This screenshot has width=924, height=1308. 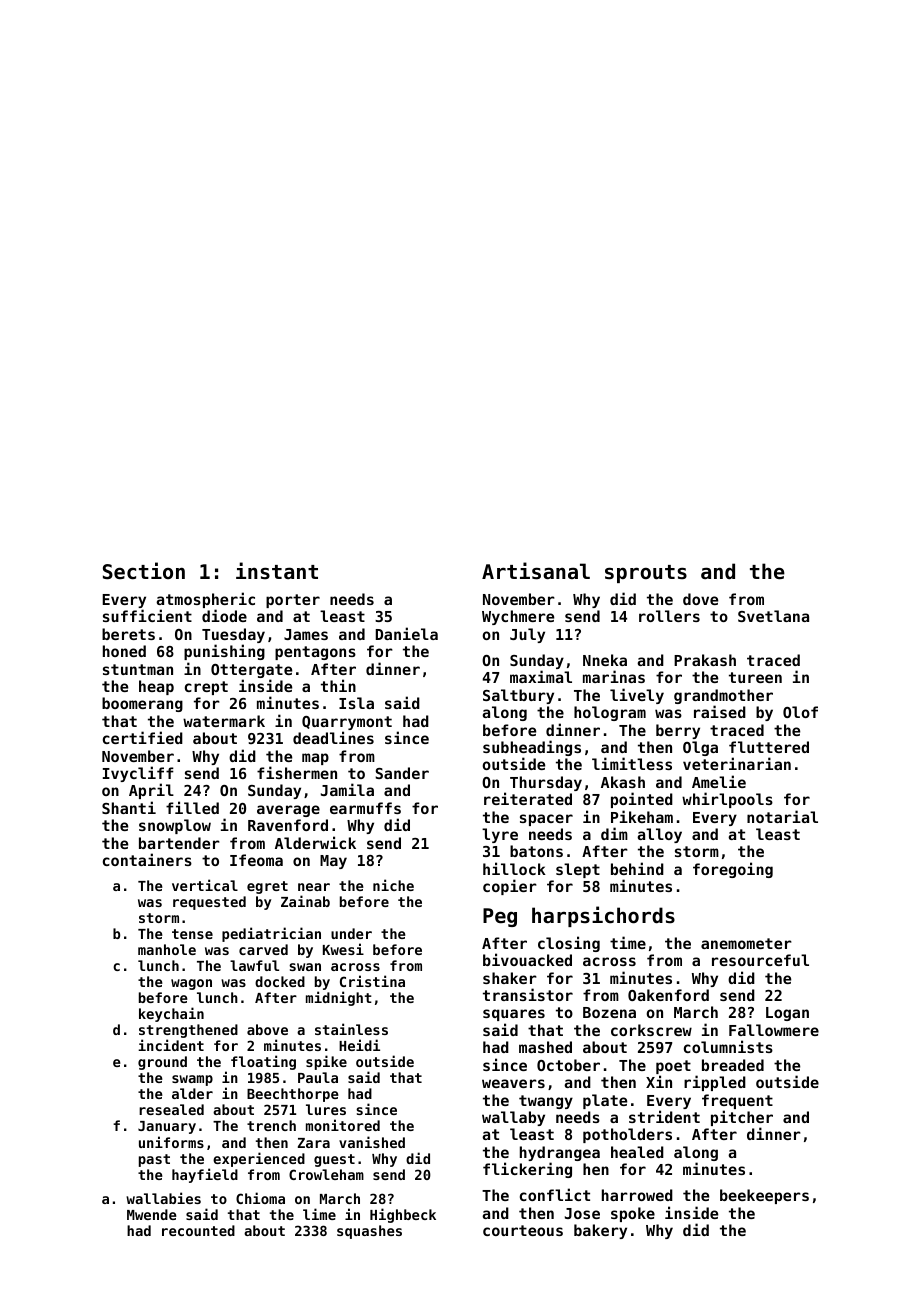 I want to click on Olof, so click(x=800, y=712).
